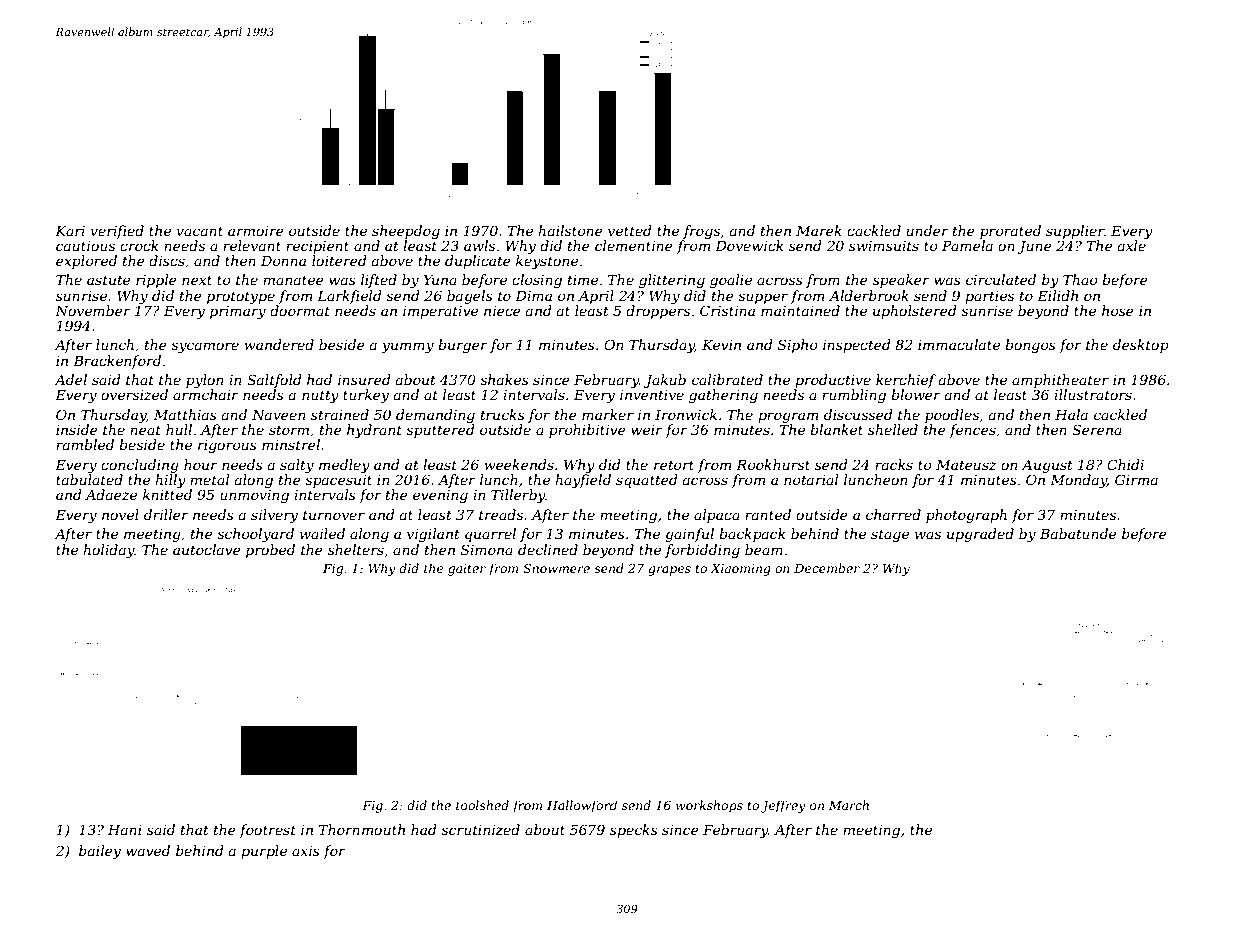 The width and height of the screenshot is (1233, 952). I want to click on Hani, so click(125, 830).
